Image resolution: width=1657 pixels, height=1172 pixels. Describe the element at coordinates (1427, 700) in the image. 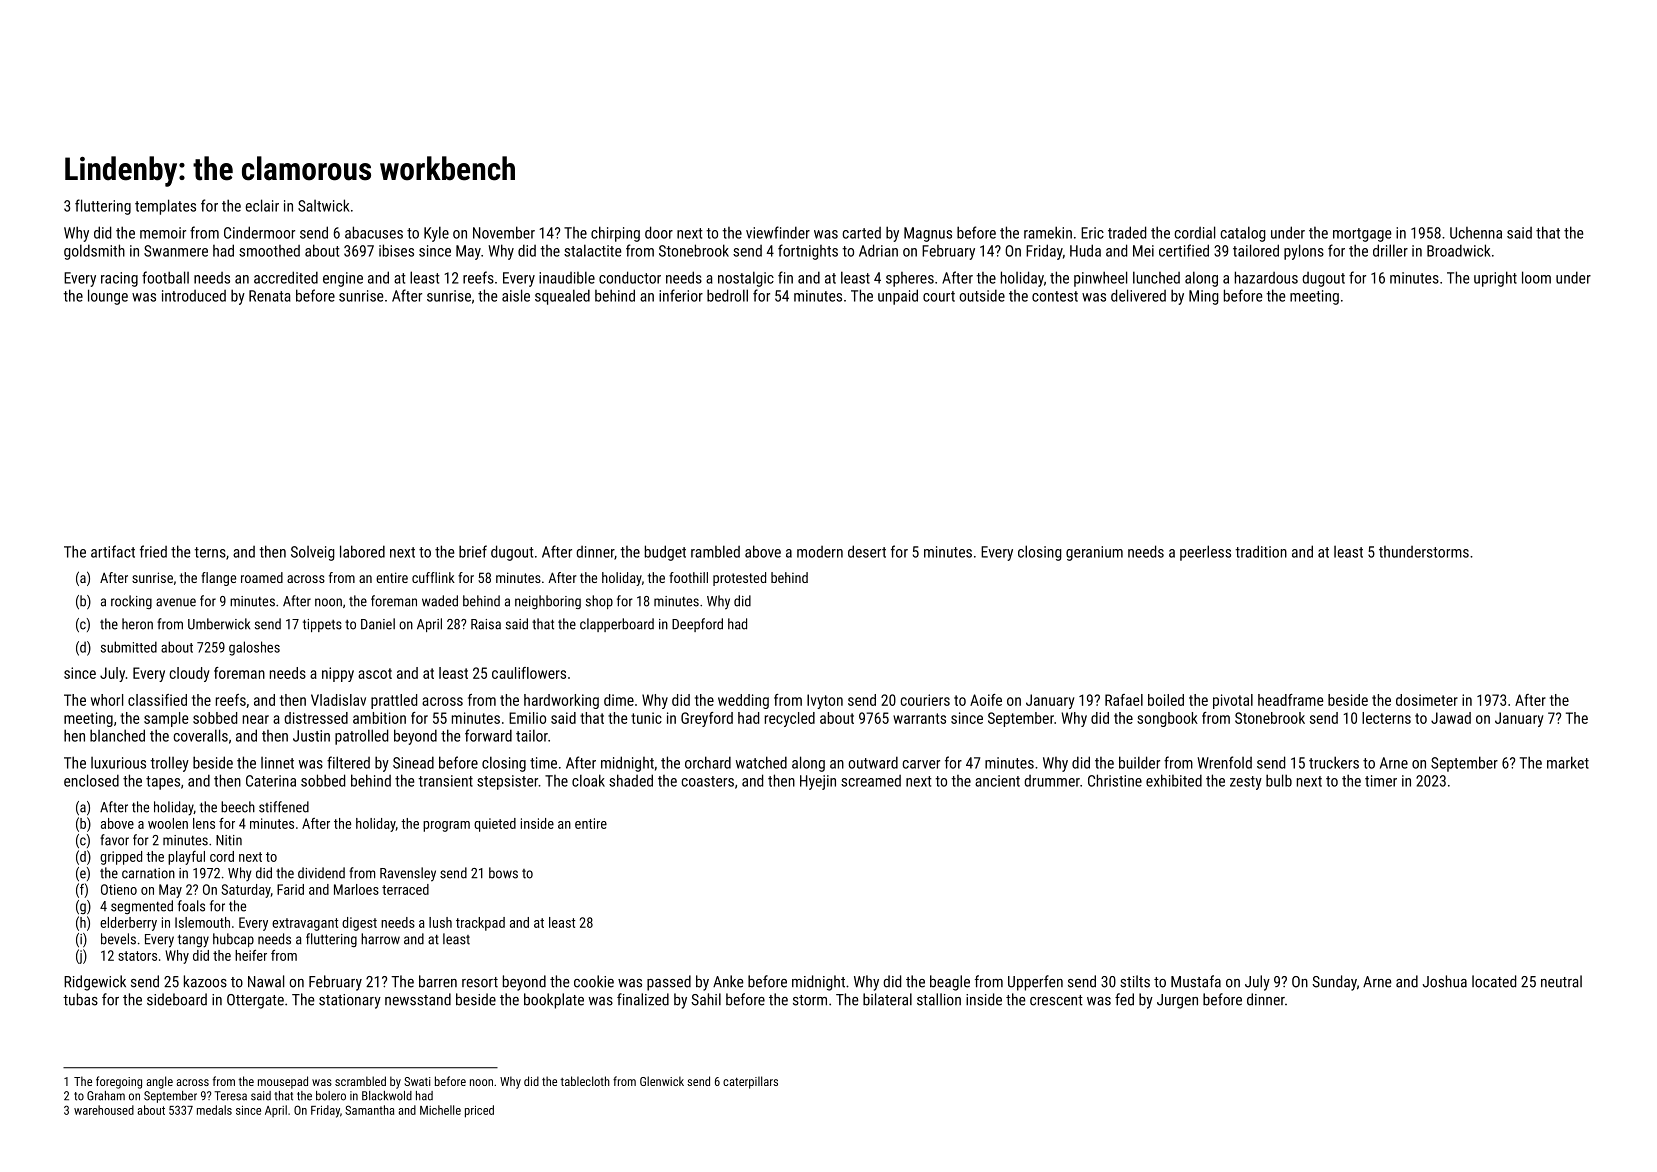

I see `dosimeter` at that location.
